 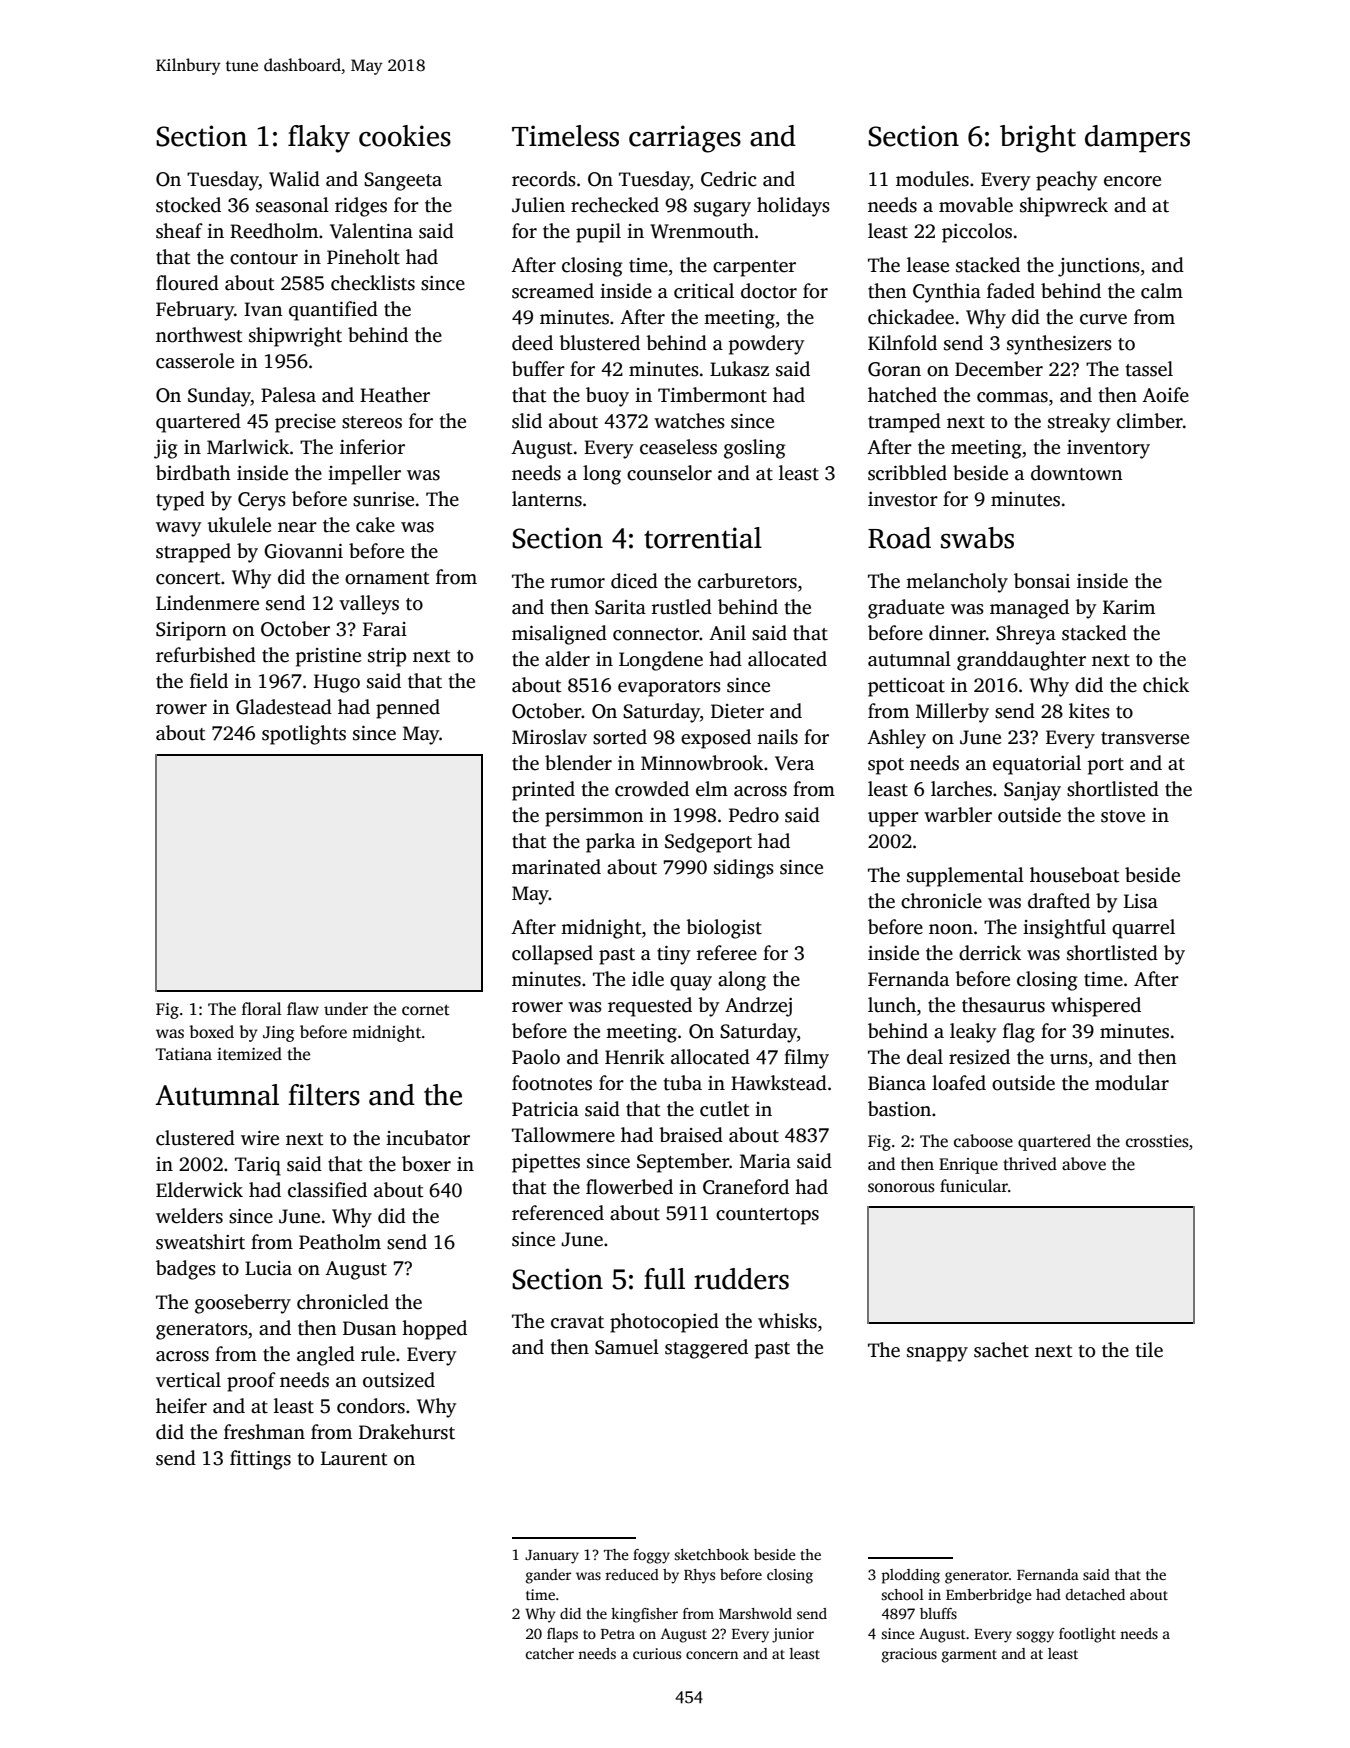 What do you see at coordinates (906, 609) in the document?
I see `graduate` at bounding box center [906, 609].
